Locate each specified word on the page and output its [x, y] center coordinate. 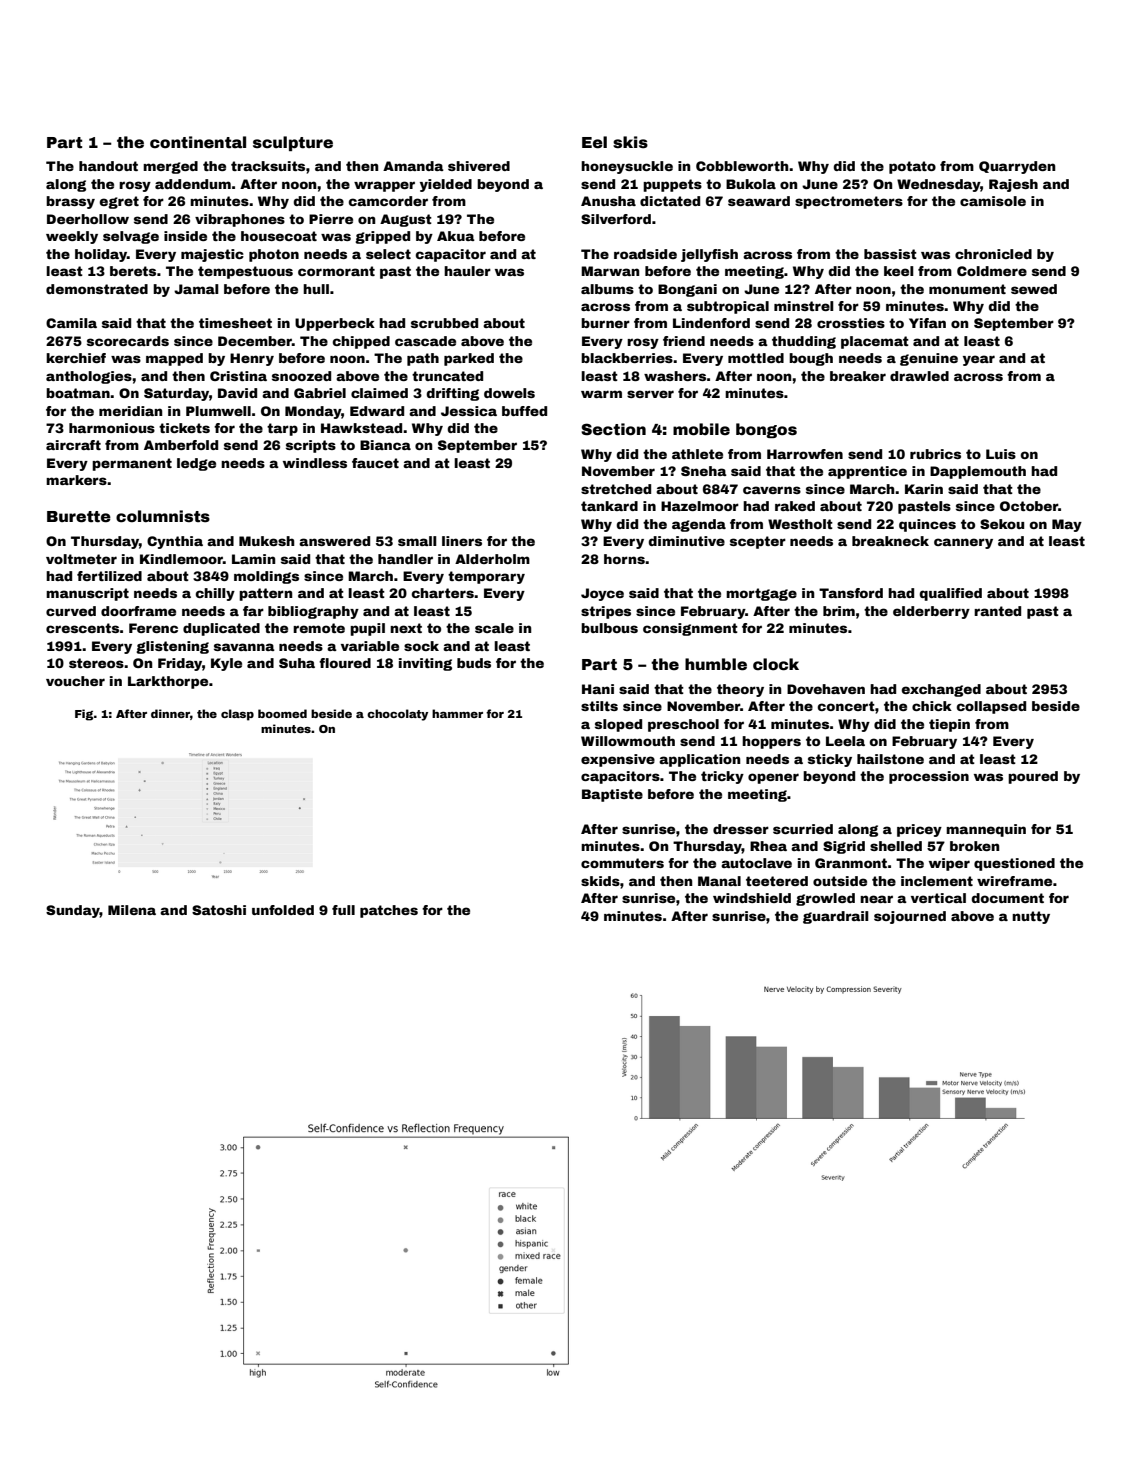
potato [912, 167]
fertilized [109, 576]
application [699, 760]
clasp [237, 715]
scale [494, 628]
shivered [479, 166]
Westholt [800, 524]
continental [198, 142]
